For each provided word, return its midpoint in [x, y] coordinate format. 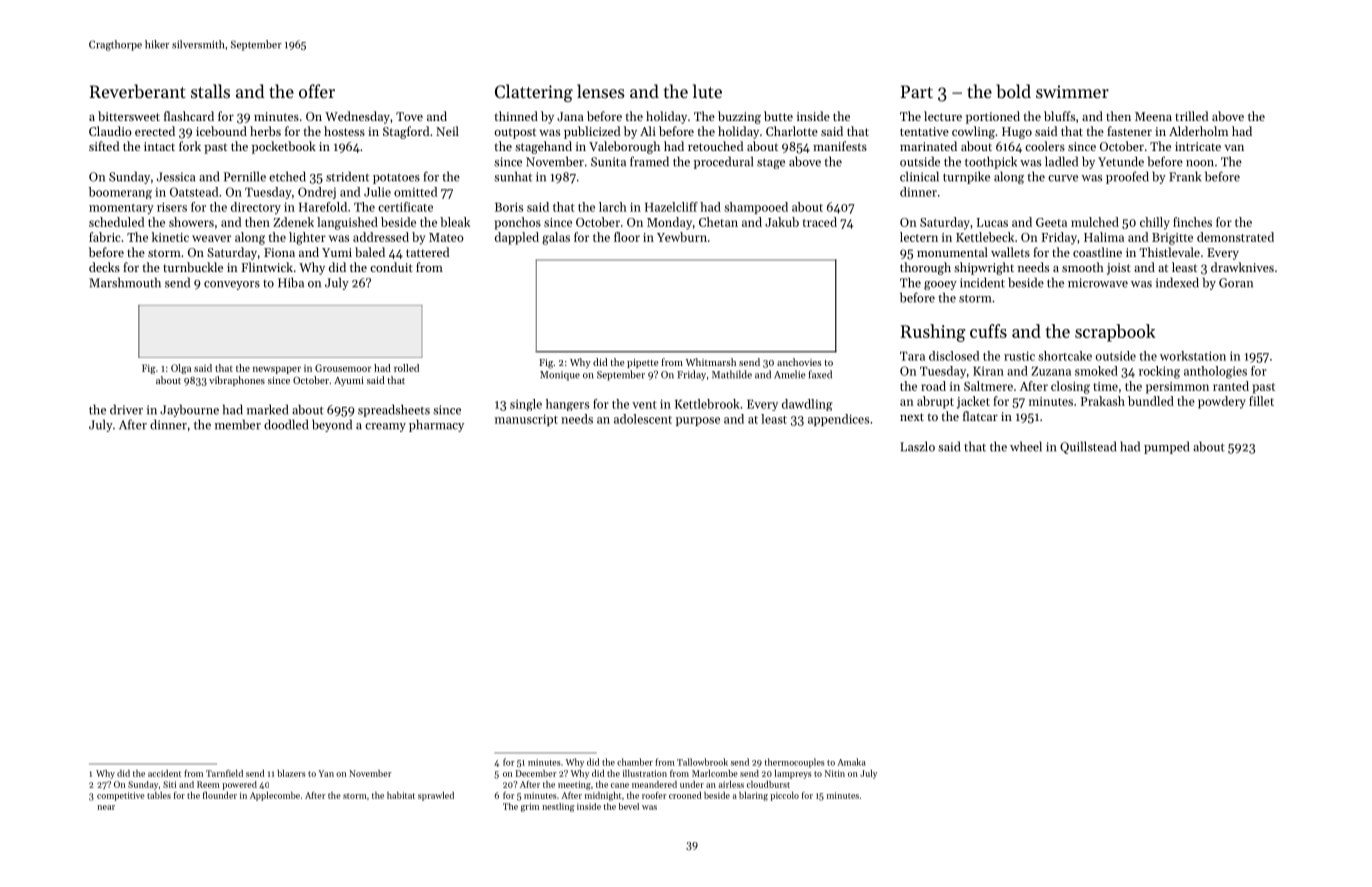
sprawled [436, 796]
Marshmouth [125, 282]
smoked [1096, 371]
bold [1013, 91]
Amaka [852, 762]
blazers [291, 773]
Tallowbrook [702, 762]
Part [917, 91]
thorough [925, 268]
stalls [210, 91]
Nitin [835, 773]
